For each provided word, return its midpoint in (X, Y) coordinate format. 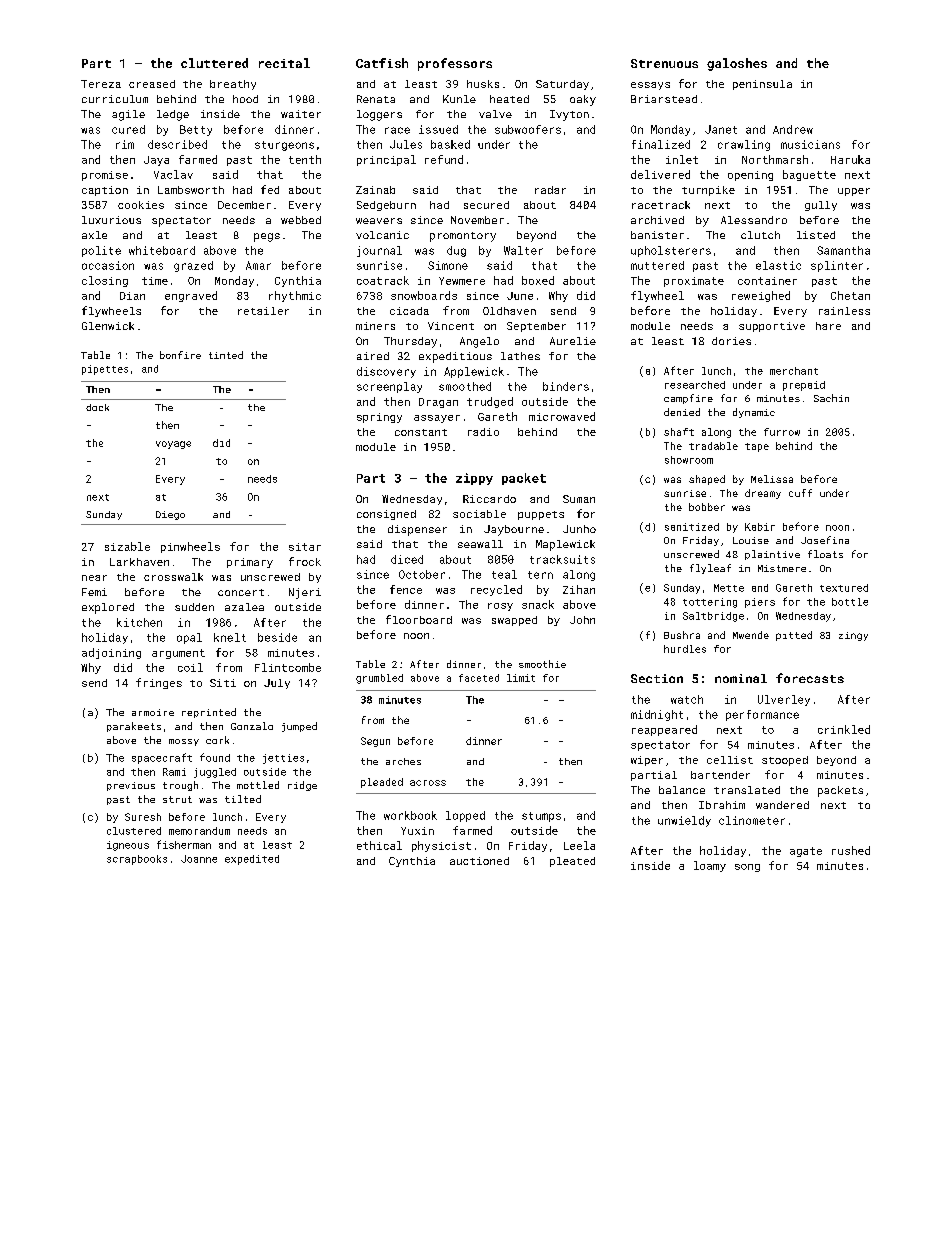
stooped (785, 761)
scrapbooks (137, 860)
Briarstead (664, 99)
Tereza (101, 84)
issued (438, 129)
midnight (657, 715)
